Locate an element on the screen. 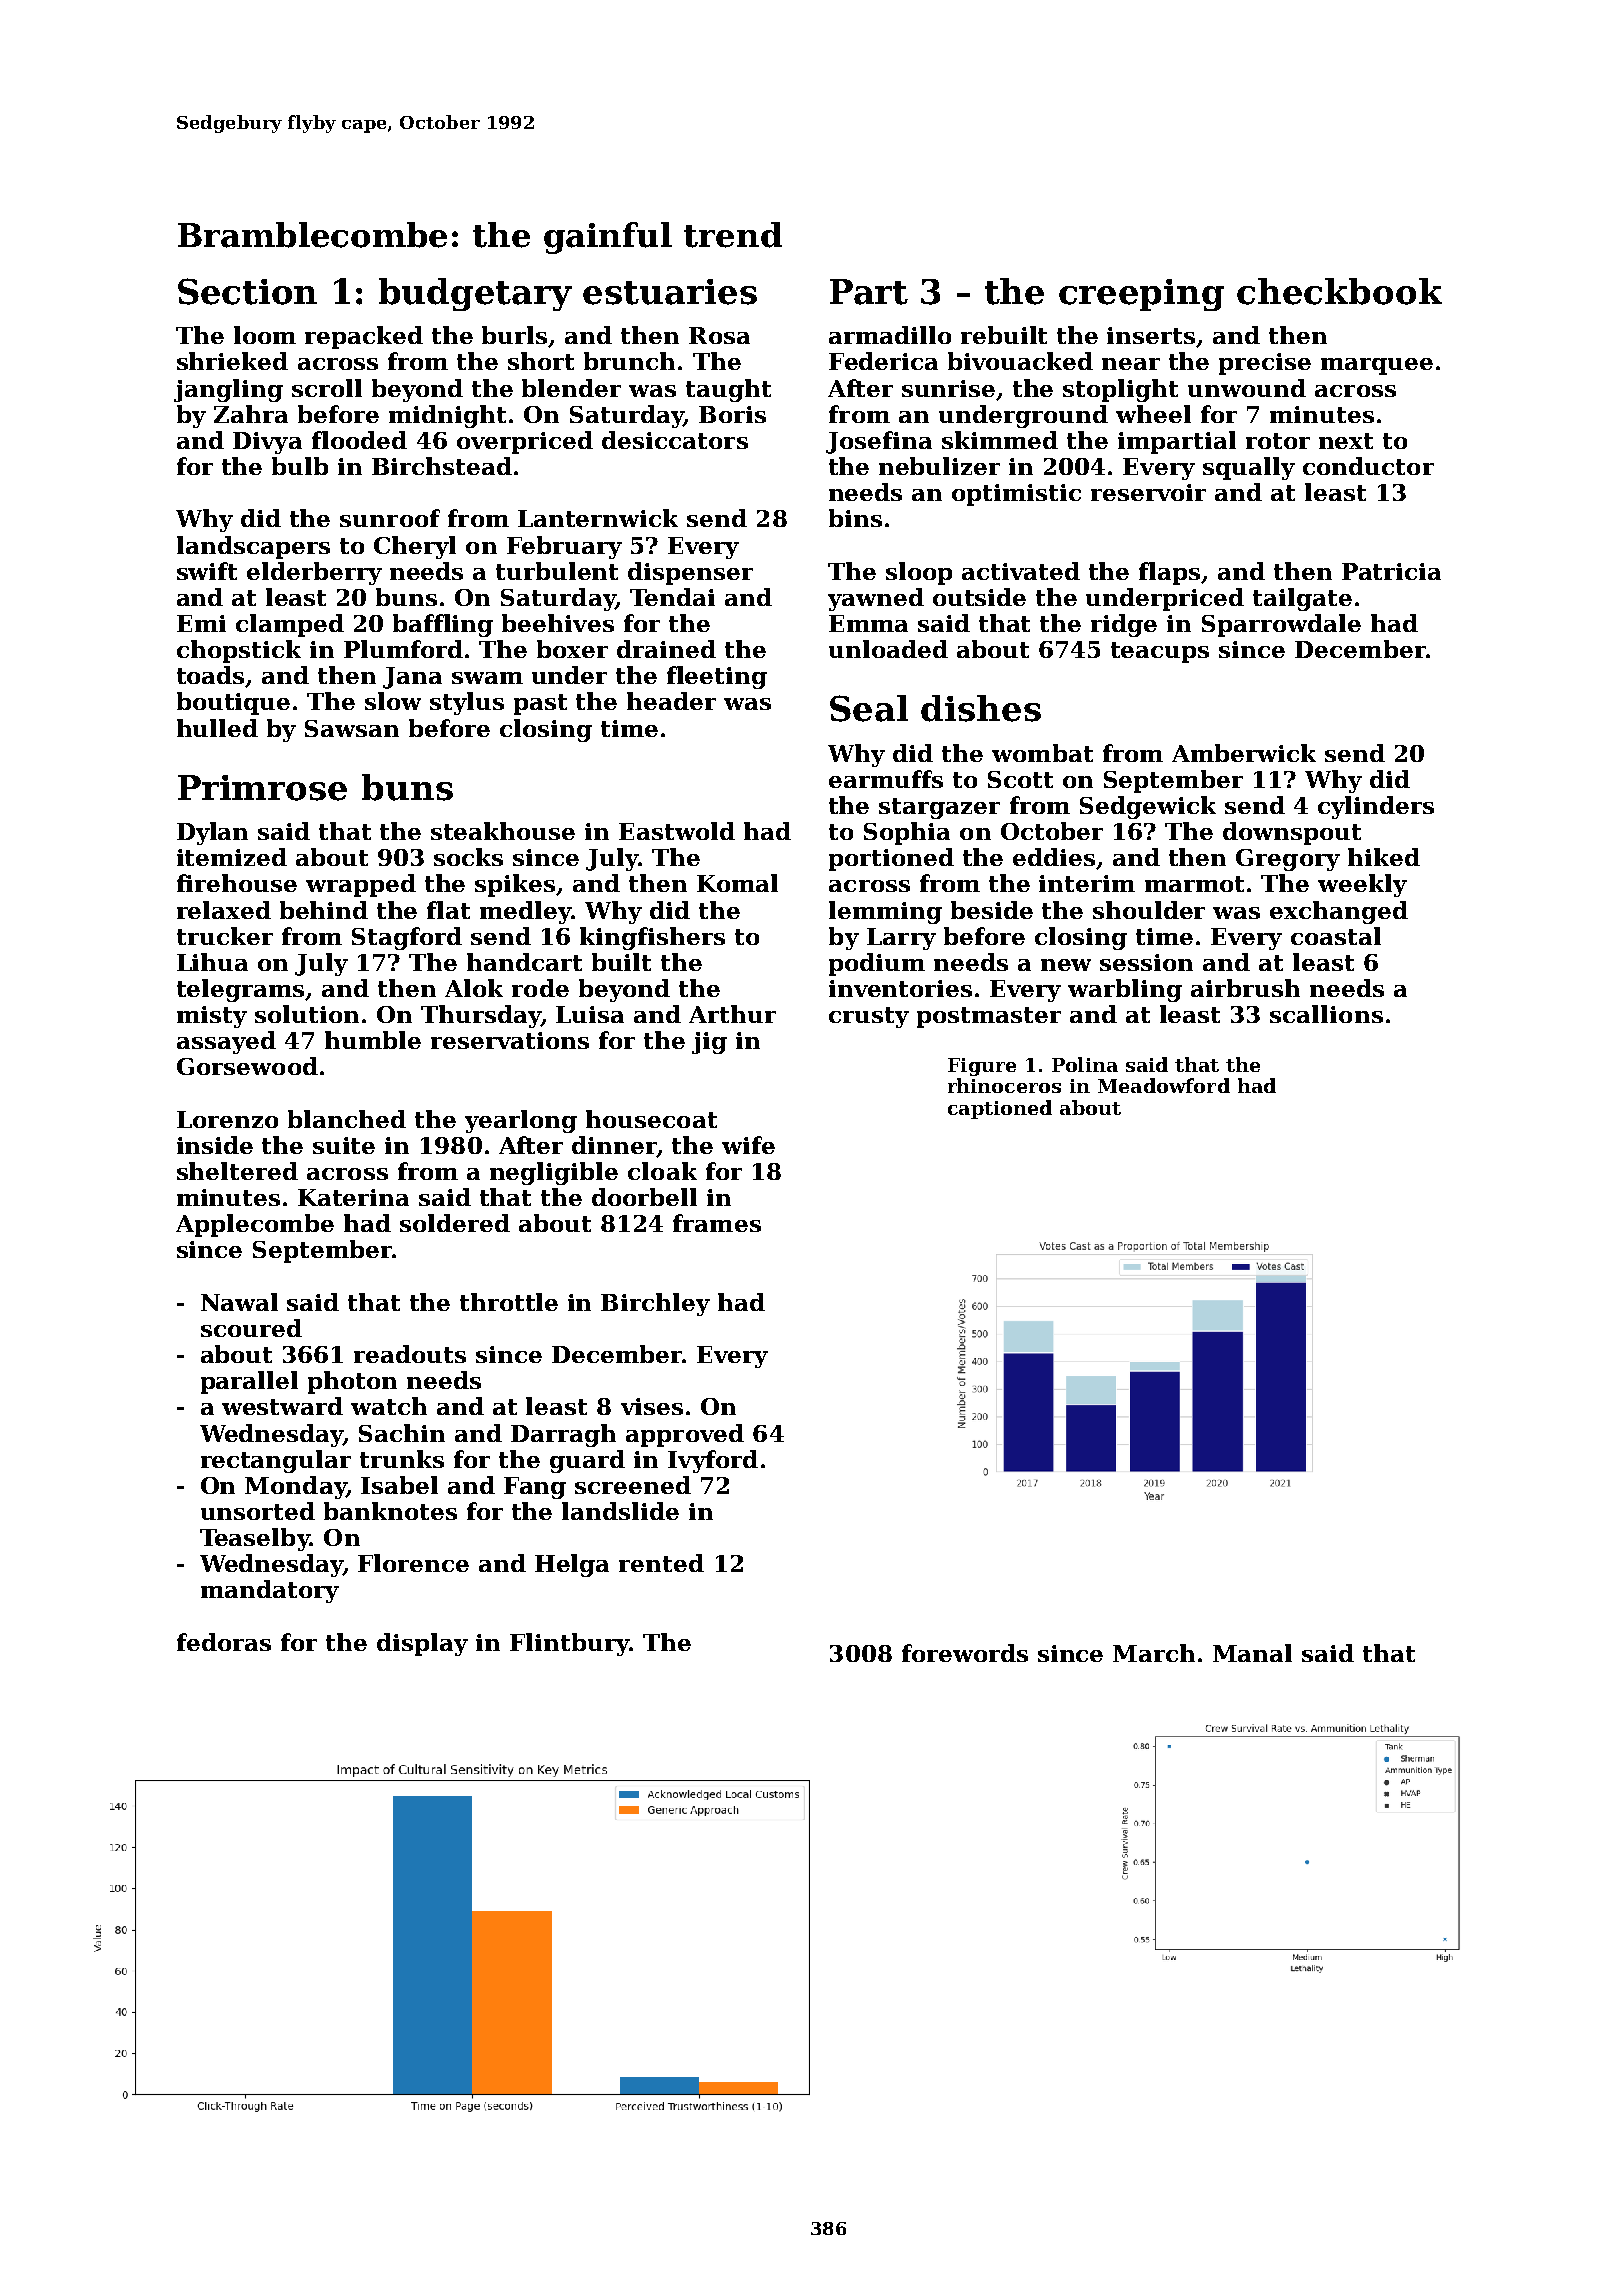 This screenshot has height=2292, width=1620. wrapped is located at coordinates (361, 885).
